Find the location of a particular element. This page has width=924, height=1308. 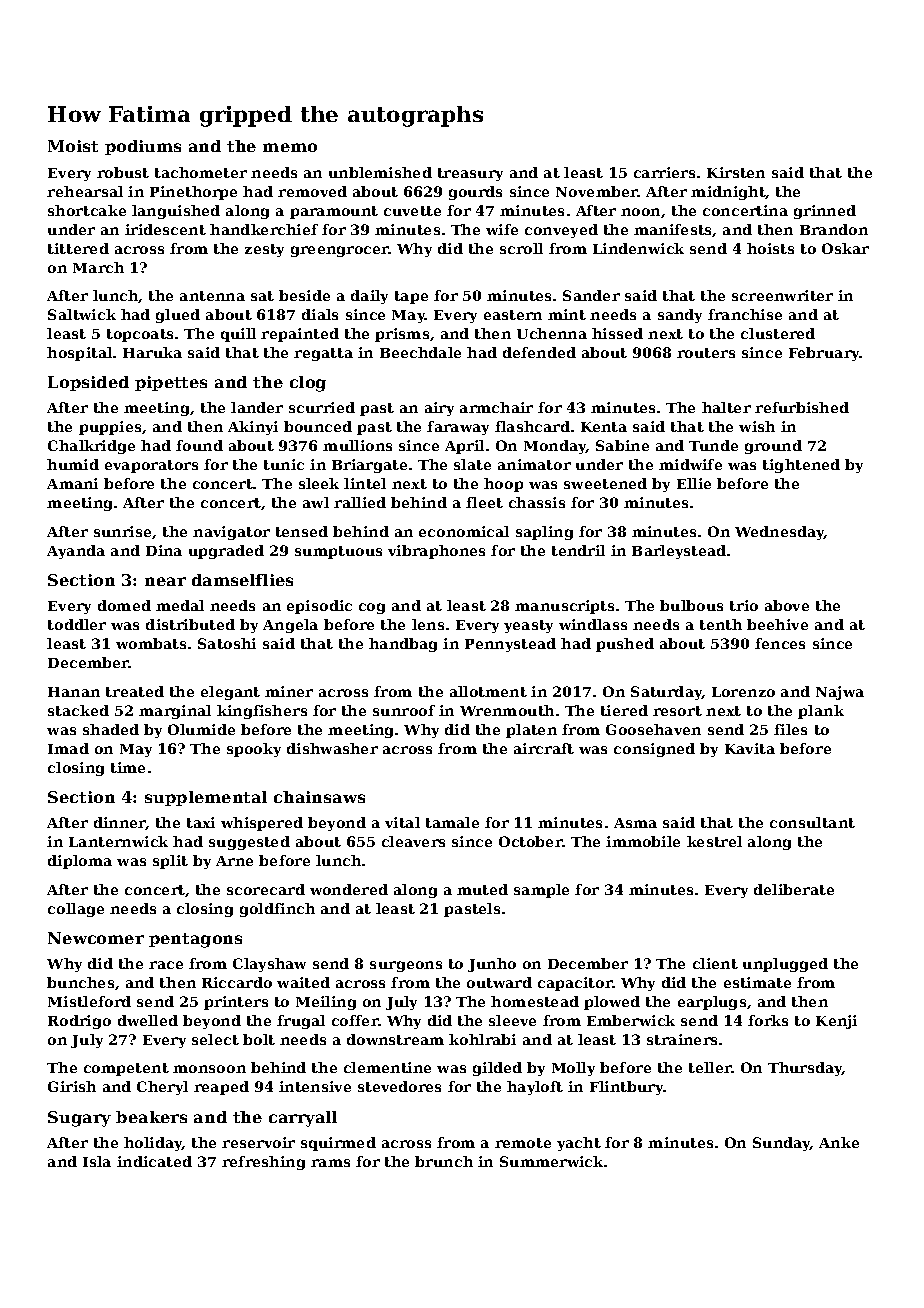

plank is located at coordinates (821, 712).
